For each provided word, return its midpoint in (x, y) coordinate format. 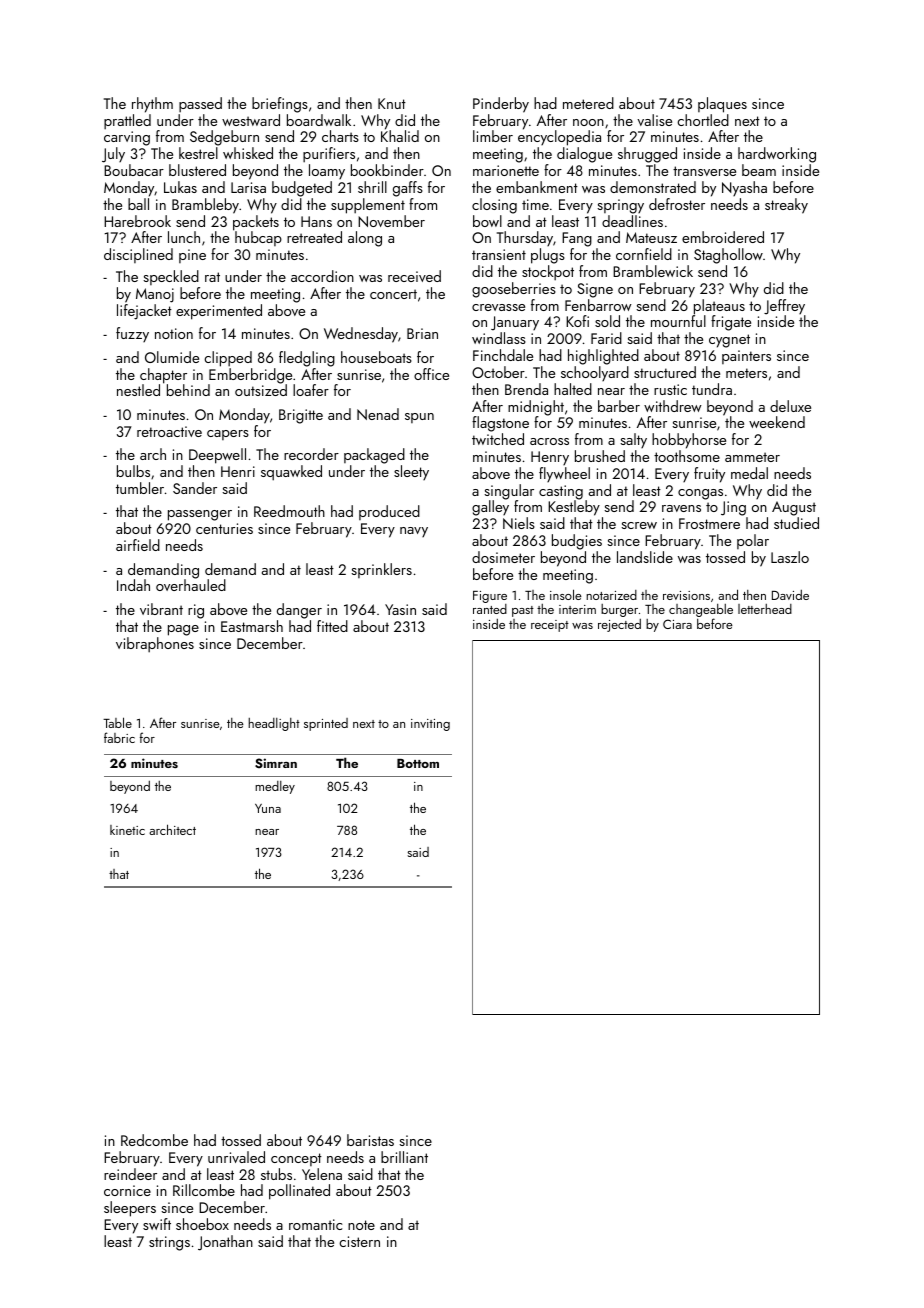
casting (561, 492)
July (113, 155)
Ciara (677, 624)
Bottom (418, 763)
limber (493, 136)
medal (749, 473)
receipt (550, 626)
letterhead (765, 609)
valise (654, 120)
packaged (374, 456)
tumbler (140, 488)
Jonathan (225, 1243)
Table (117, 722)
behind (188, 390)
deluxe (790, 406)
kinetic (127, 830)
